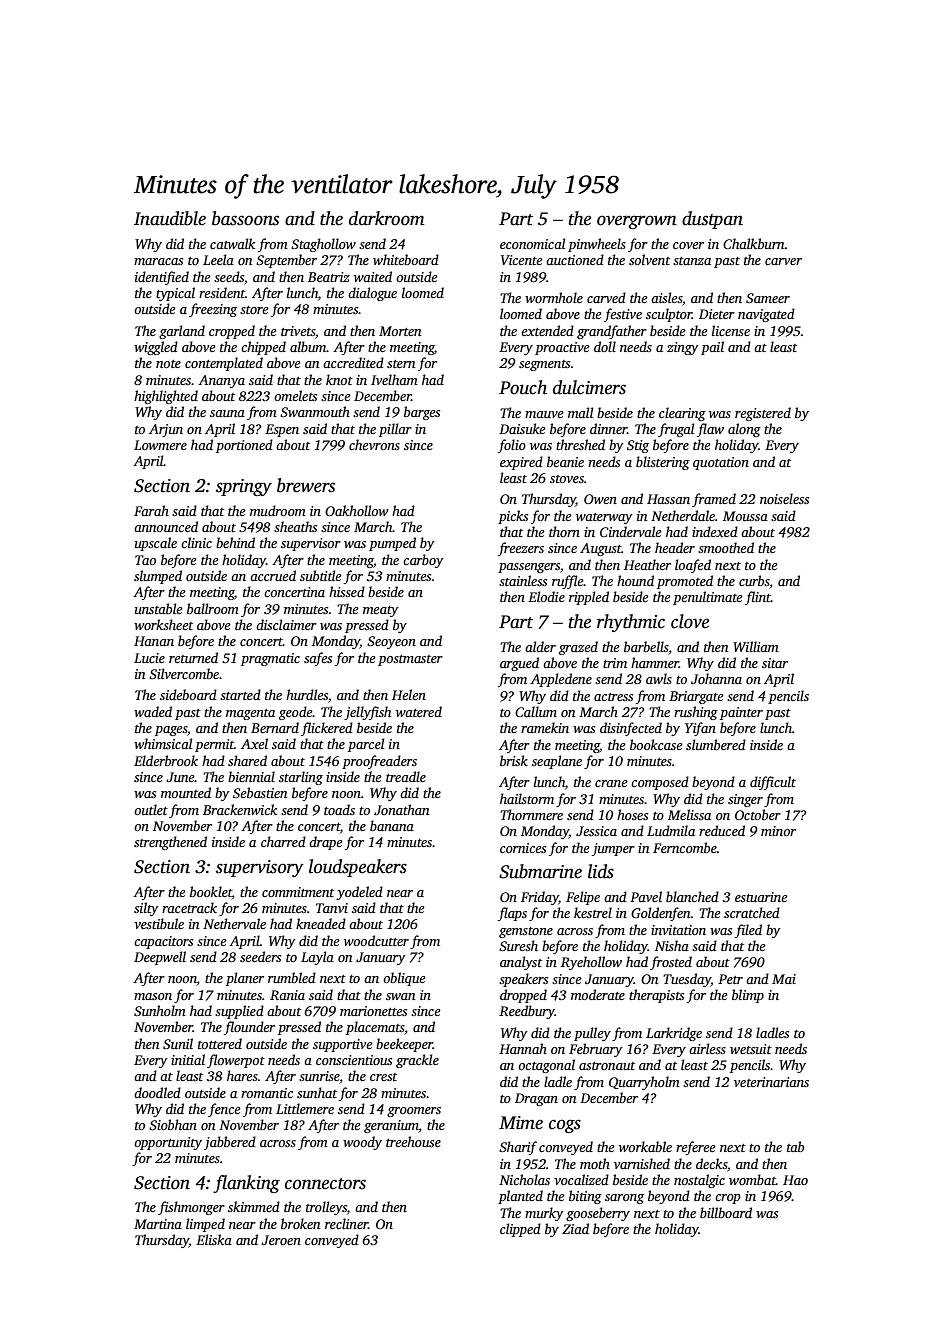 Image resolution: width=945 pixels, height=1341 pixels. Describe the element at coordinates (784, 979) in the screenshot. I see `Mai` at that location.
